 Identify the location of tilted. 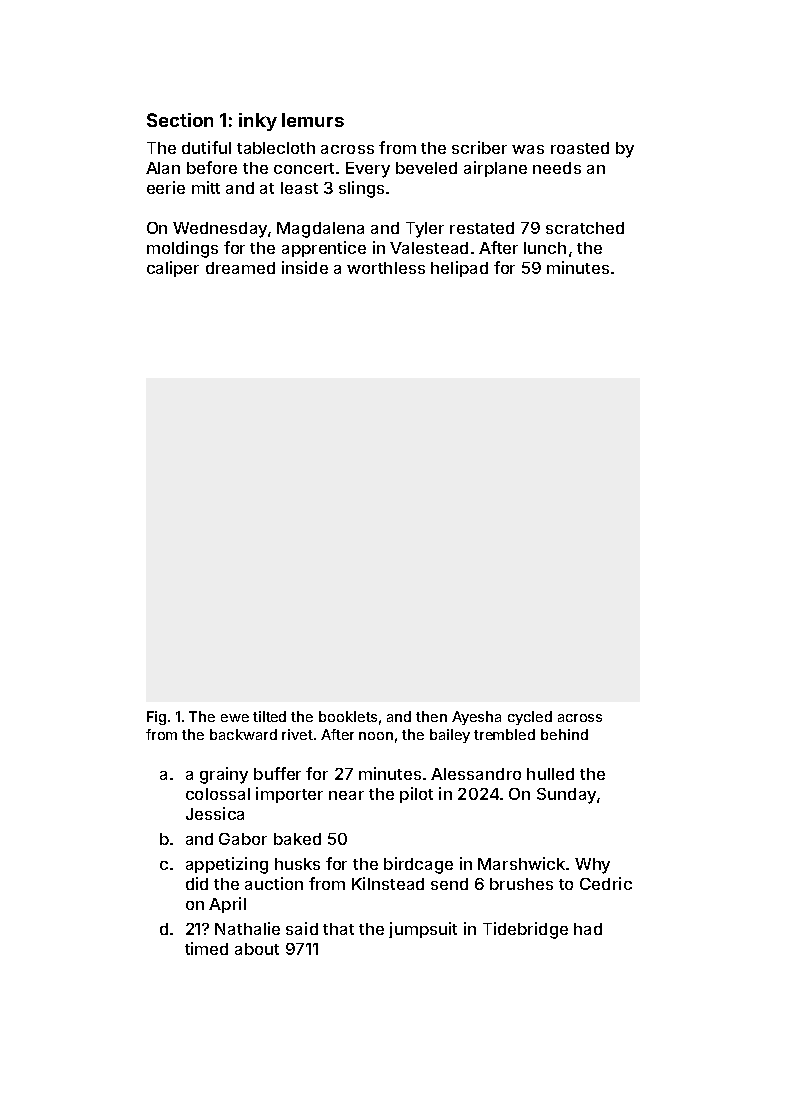
(269, 716).
